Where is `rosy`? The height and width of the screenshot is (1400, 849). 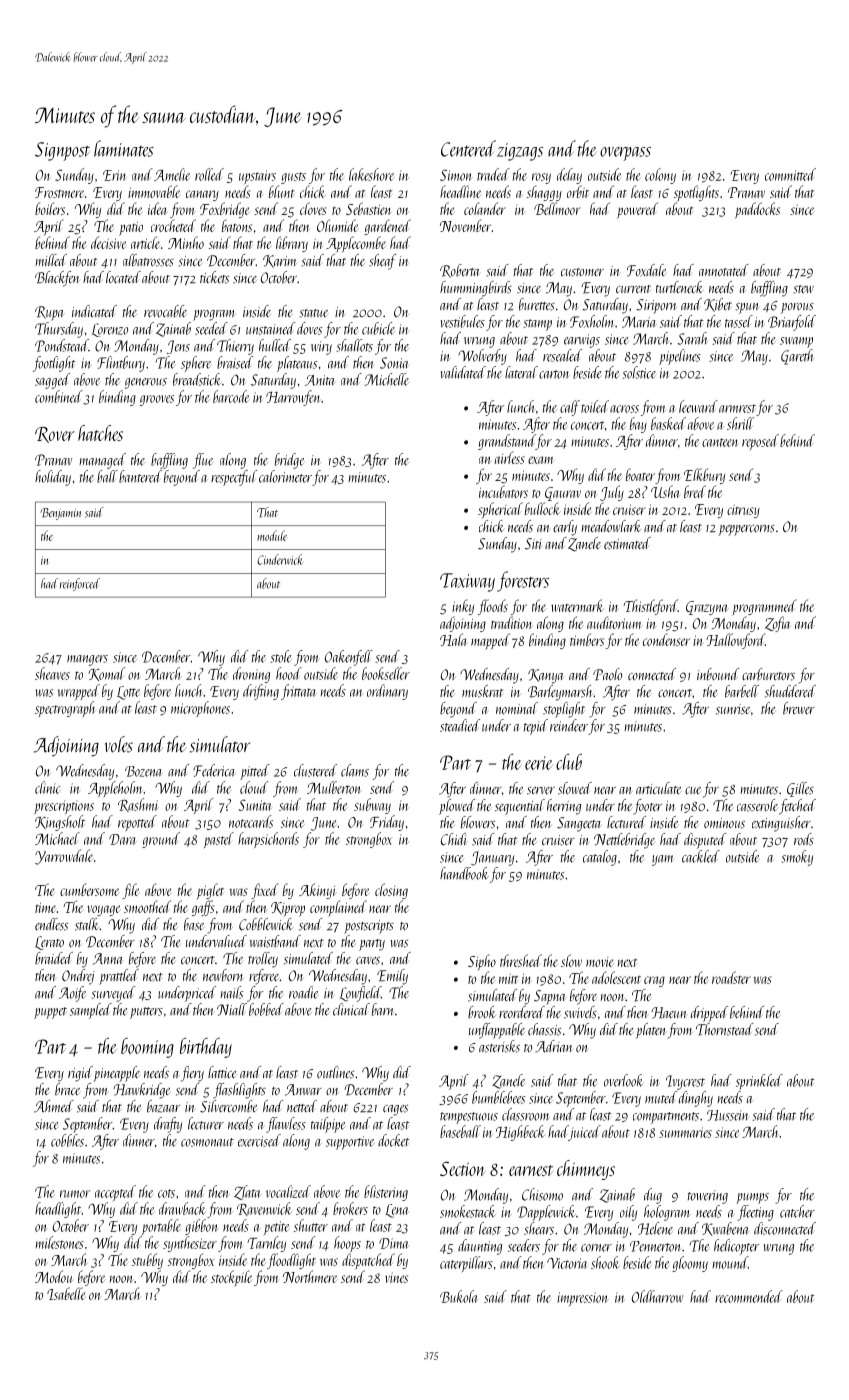 rosy is located at coordinates (541, 178).
